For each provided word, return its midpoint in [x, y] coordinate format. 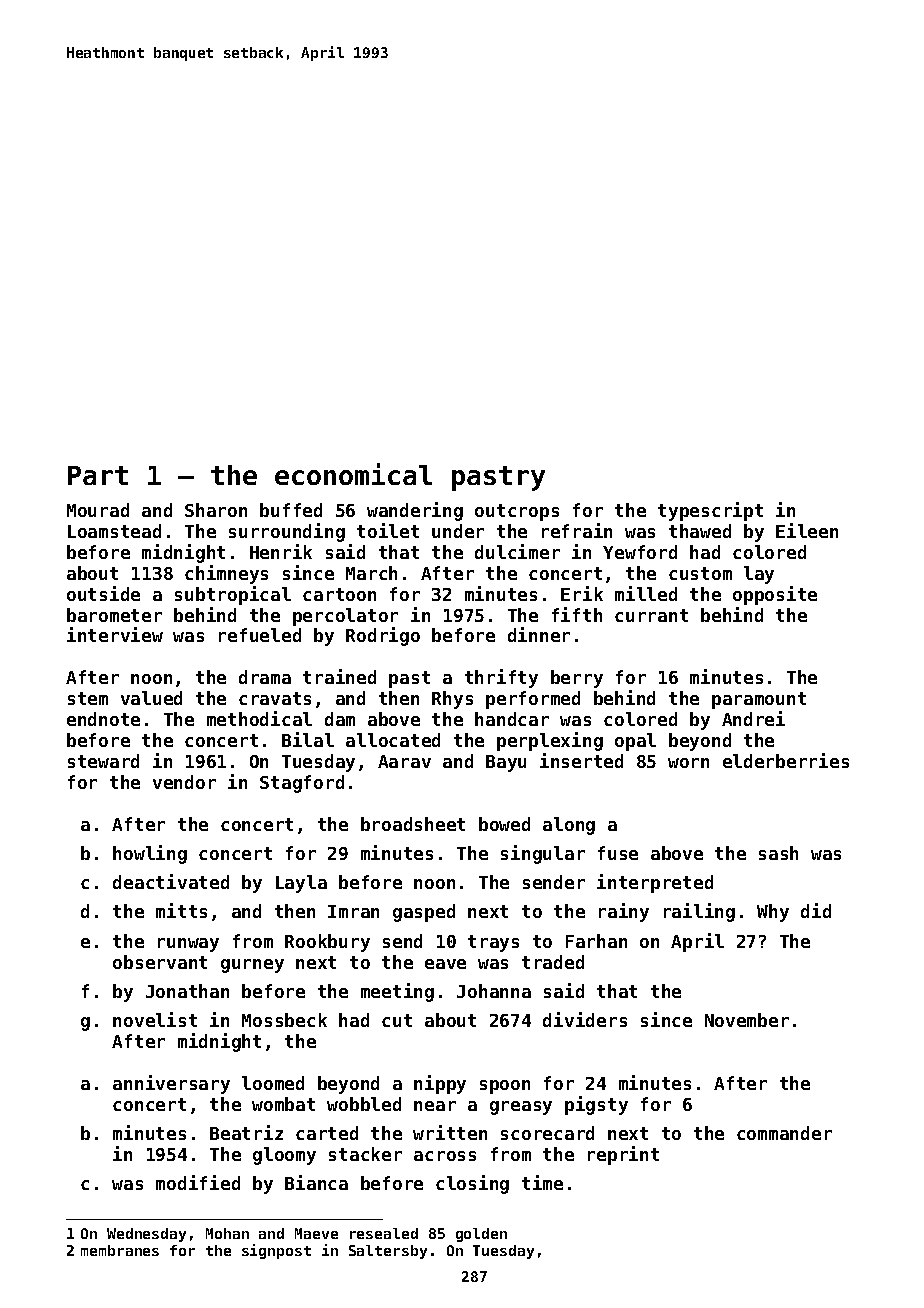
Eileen [807, 530]
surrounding [287, 532]
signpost [276, 1251]
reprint [623, 1155]
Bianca [316, 1182]
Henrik [281, 551]
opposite [775, 595]
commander [784, 1133]
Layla [301, 884]
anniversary [171, 1084]
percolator [345, 617]
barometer [114, 615]
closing [472, 1184]
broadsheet [413, 824]
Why [773, 913]
